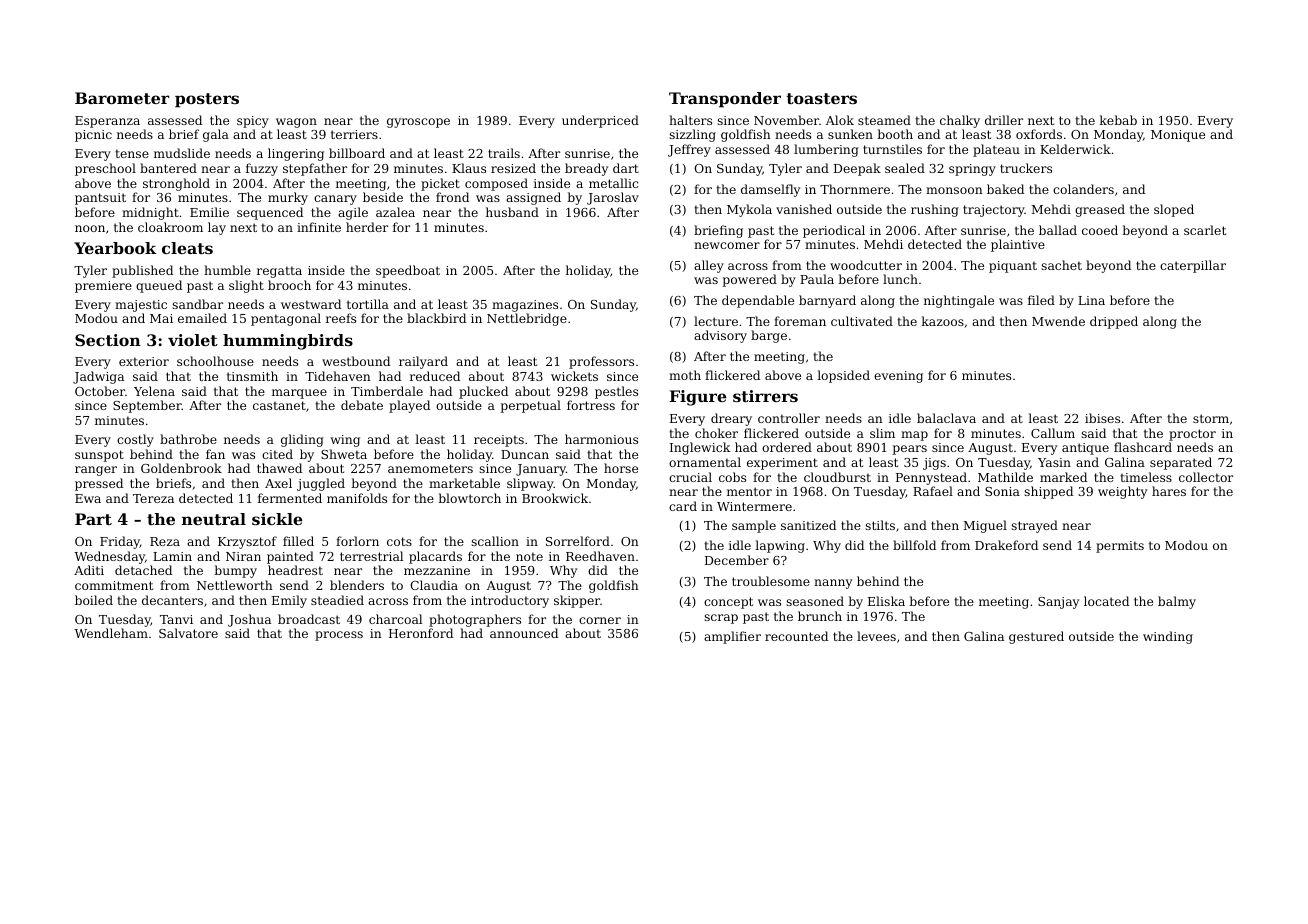 This screenshot has height=924, width=1308. What do you see at coordinates (820, 616) in the screenshot?
I see `brunch` at bounding box center [820, 616].
